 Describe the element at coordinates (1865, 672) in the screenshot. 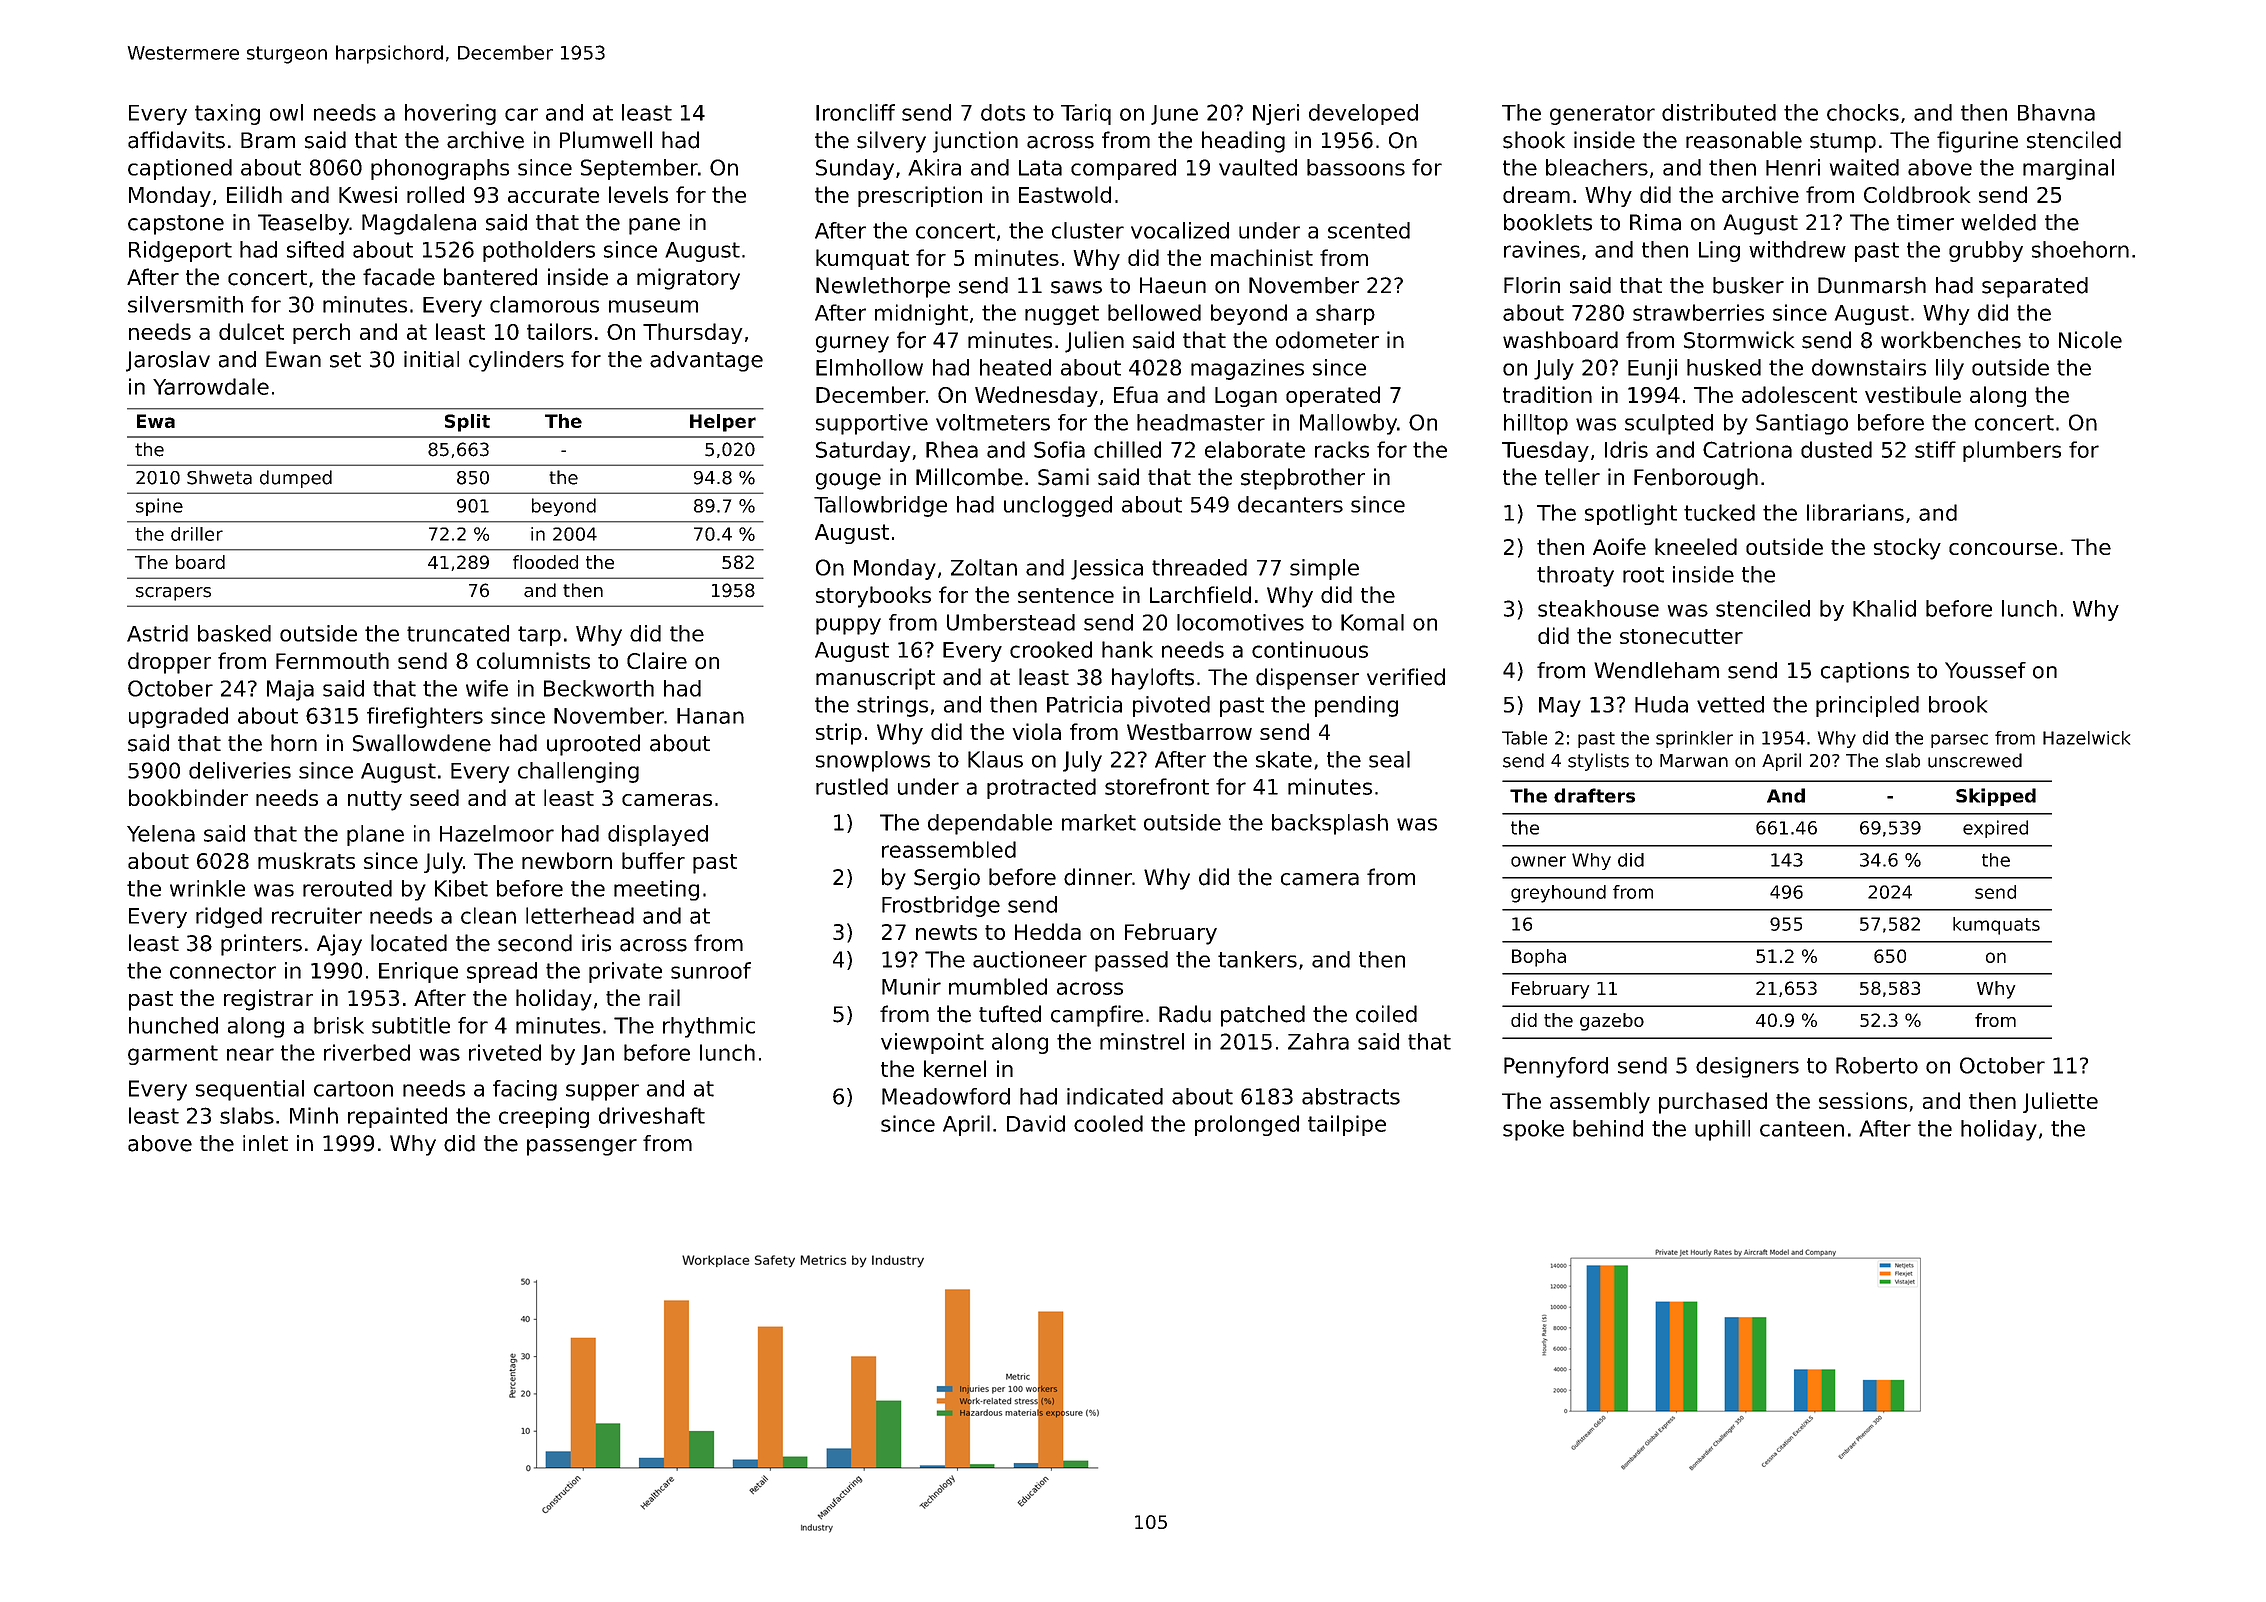

I see `captions` at that location.
